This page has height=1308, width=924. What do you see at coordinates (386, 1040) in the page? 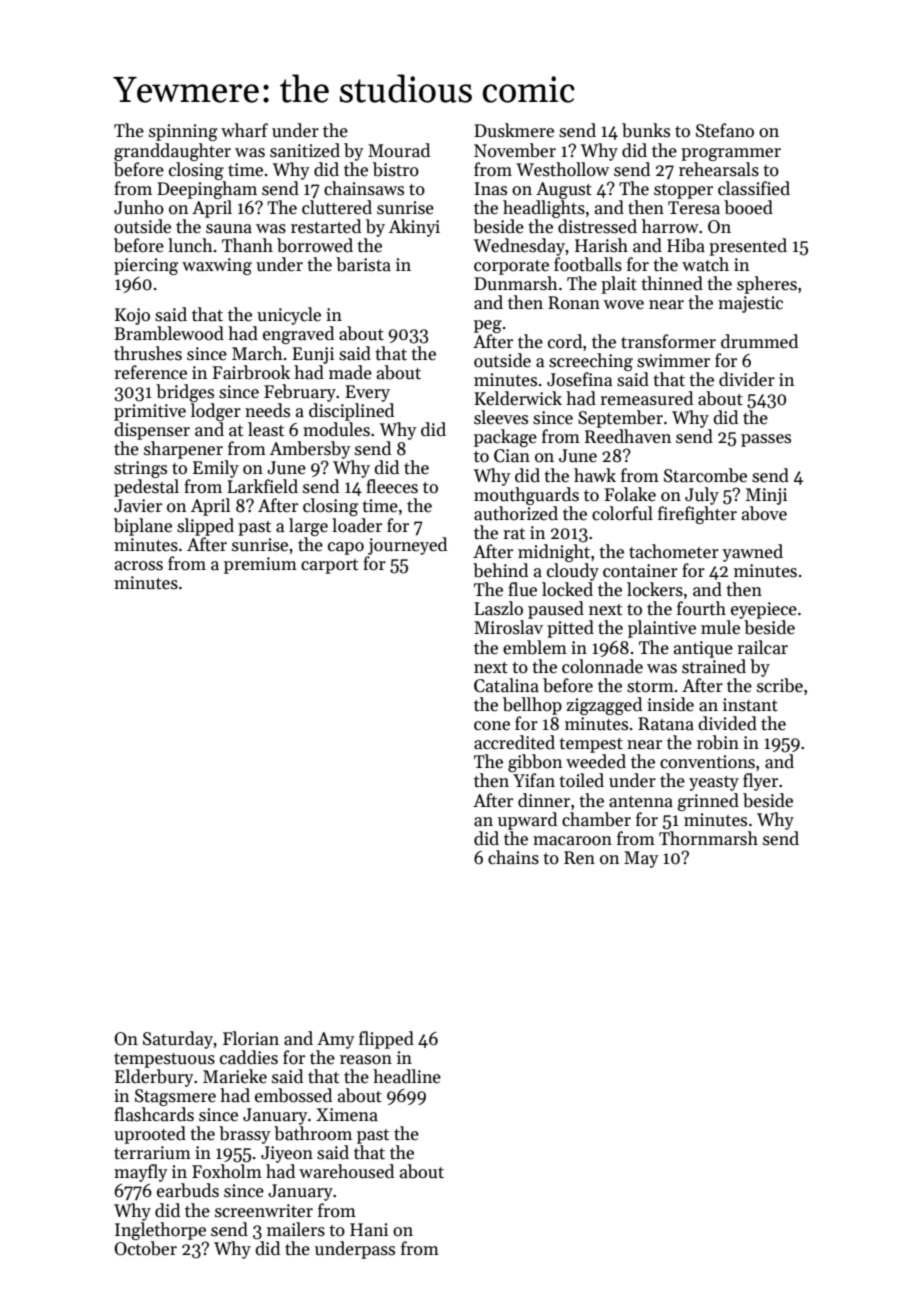
I see `flipped` at bounding box center [386, 1040].
